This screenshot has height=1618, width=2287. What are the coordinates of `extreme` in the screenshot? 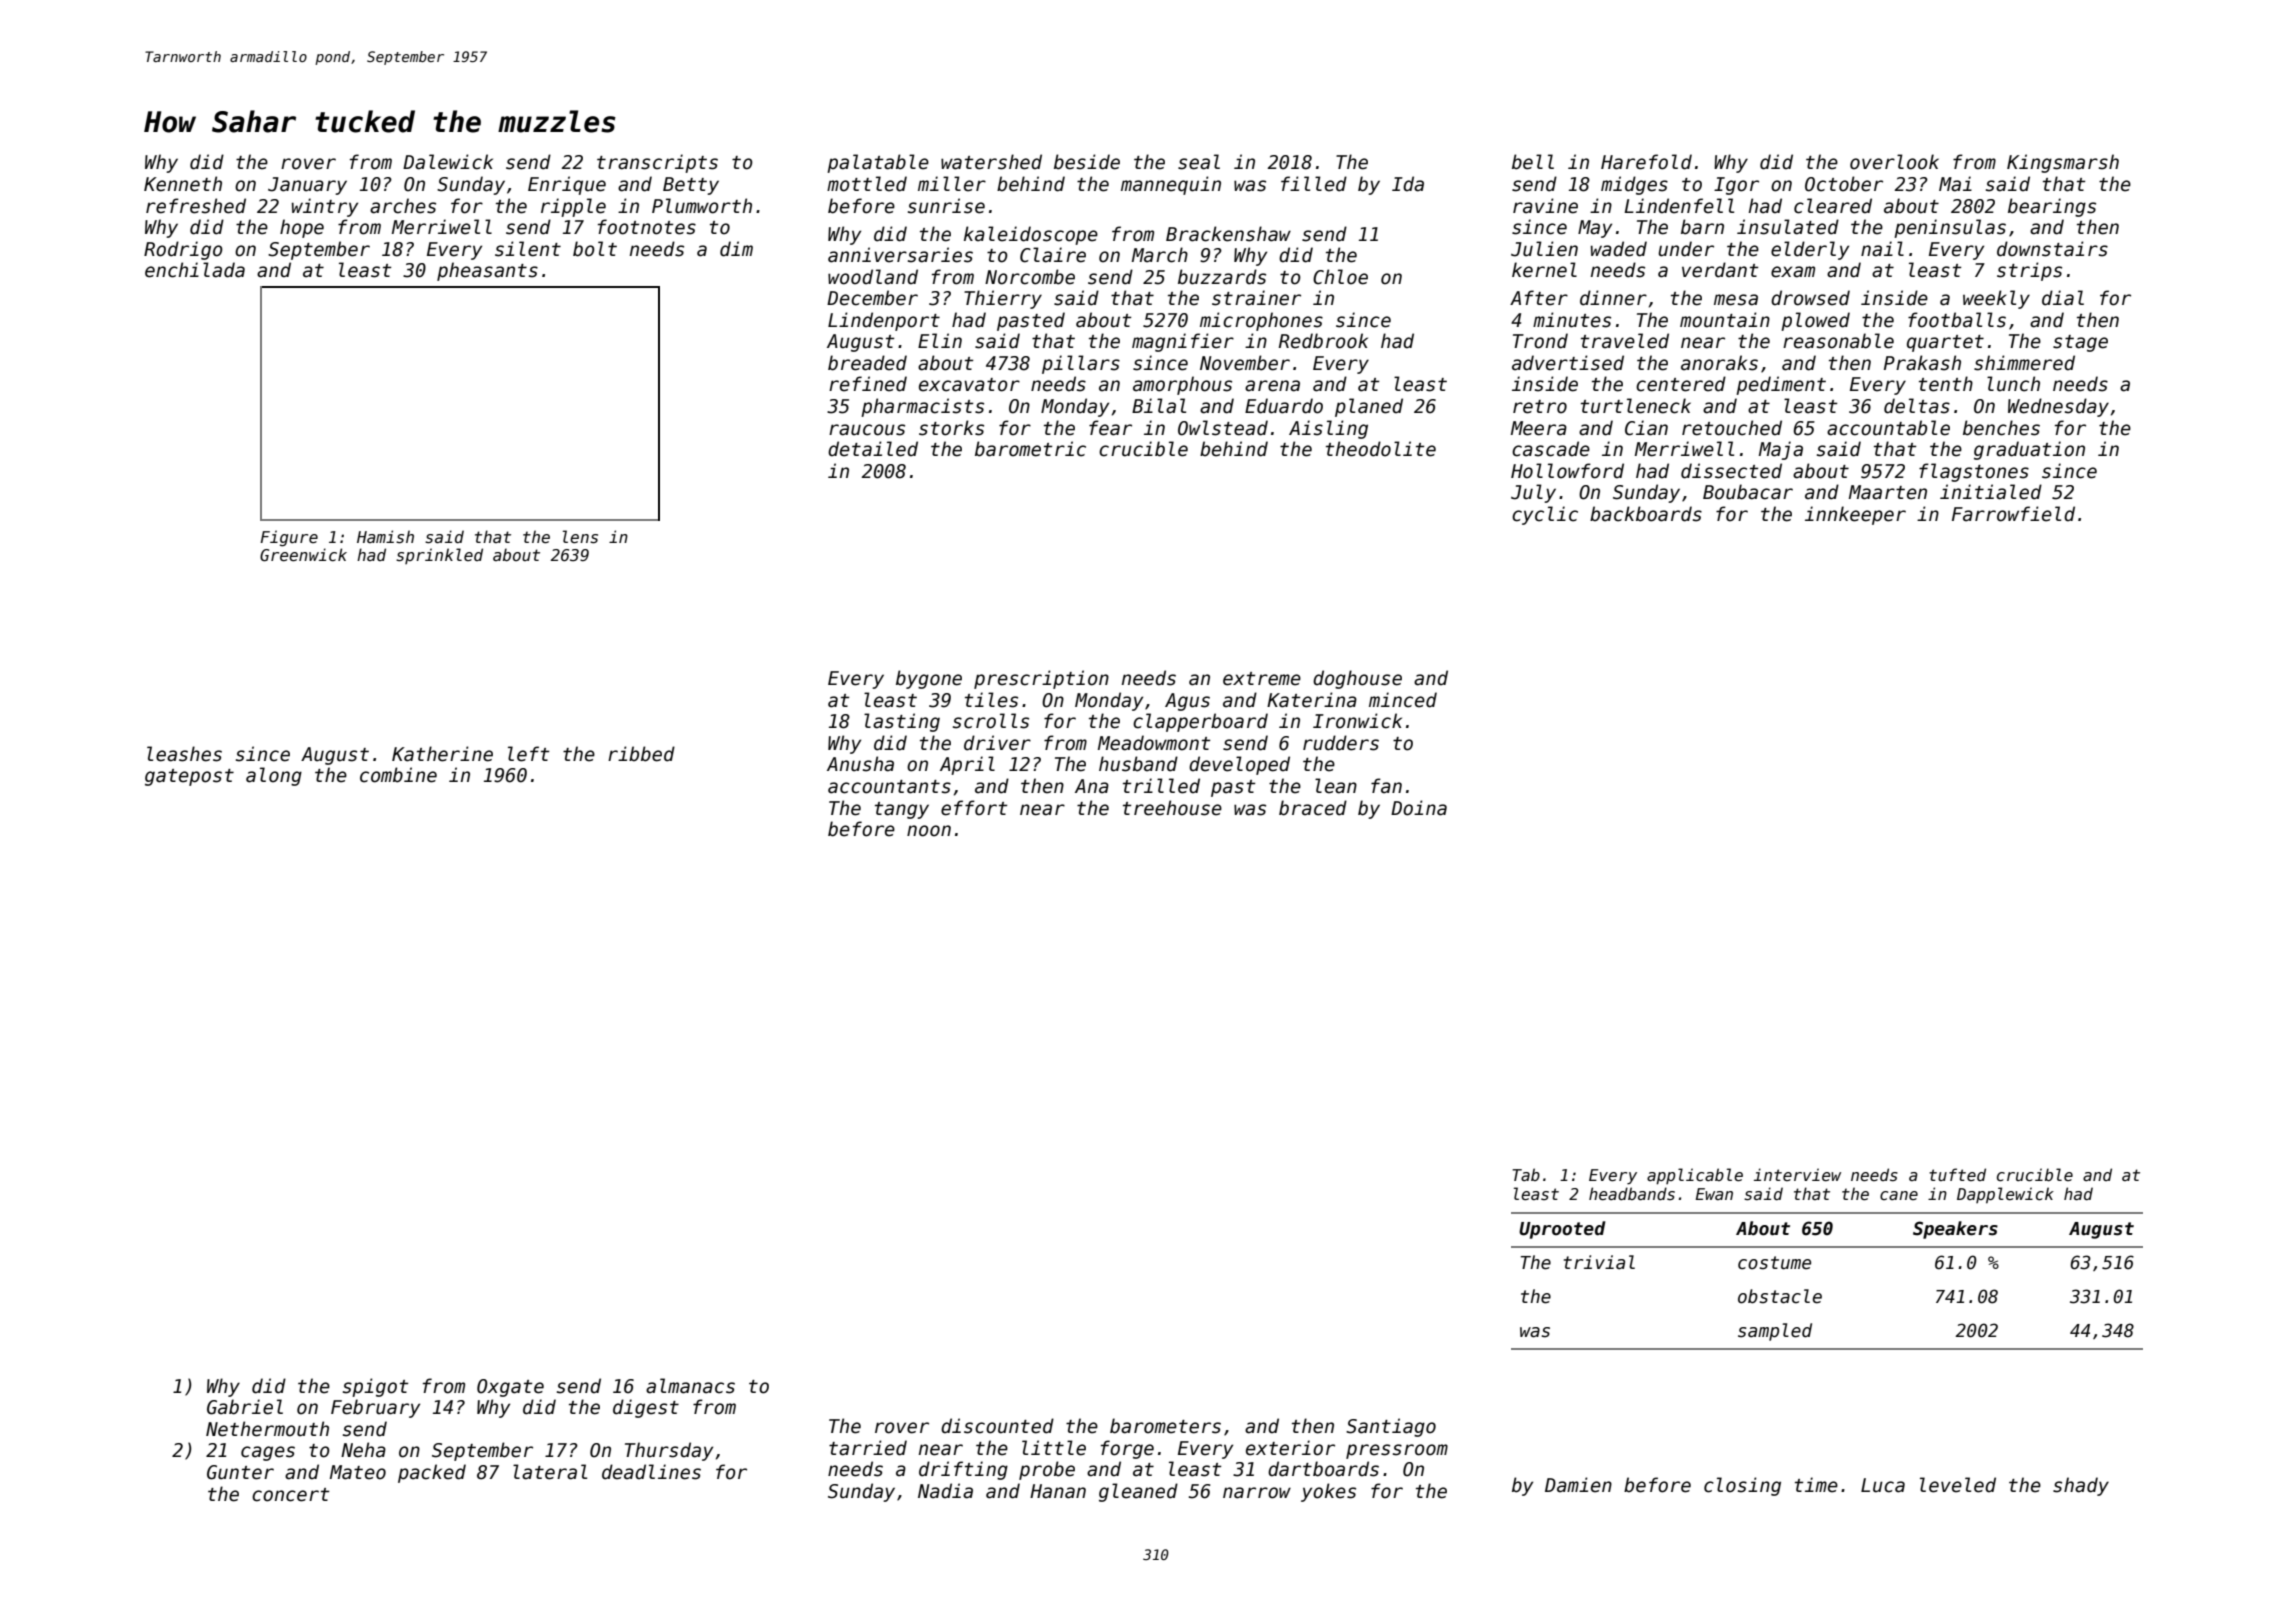 It's located at (1262, 679).
